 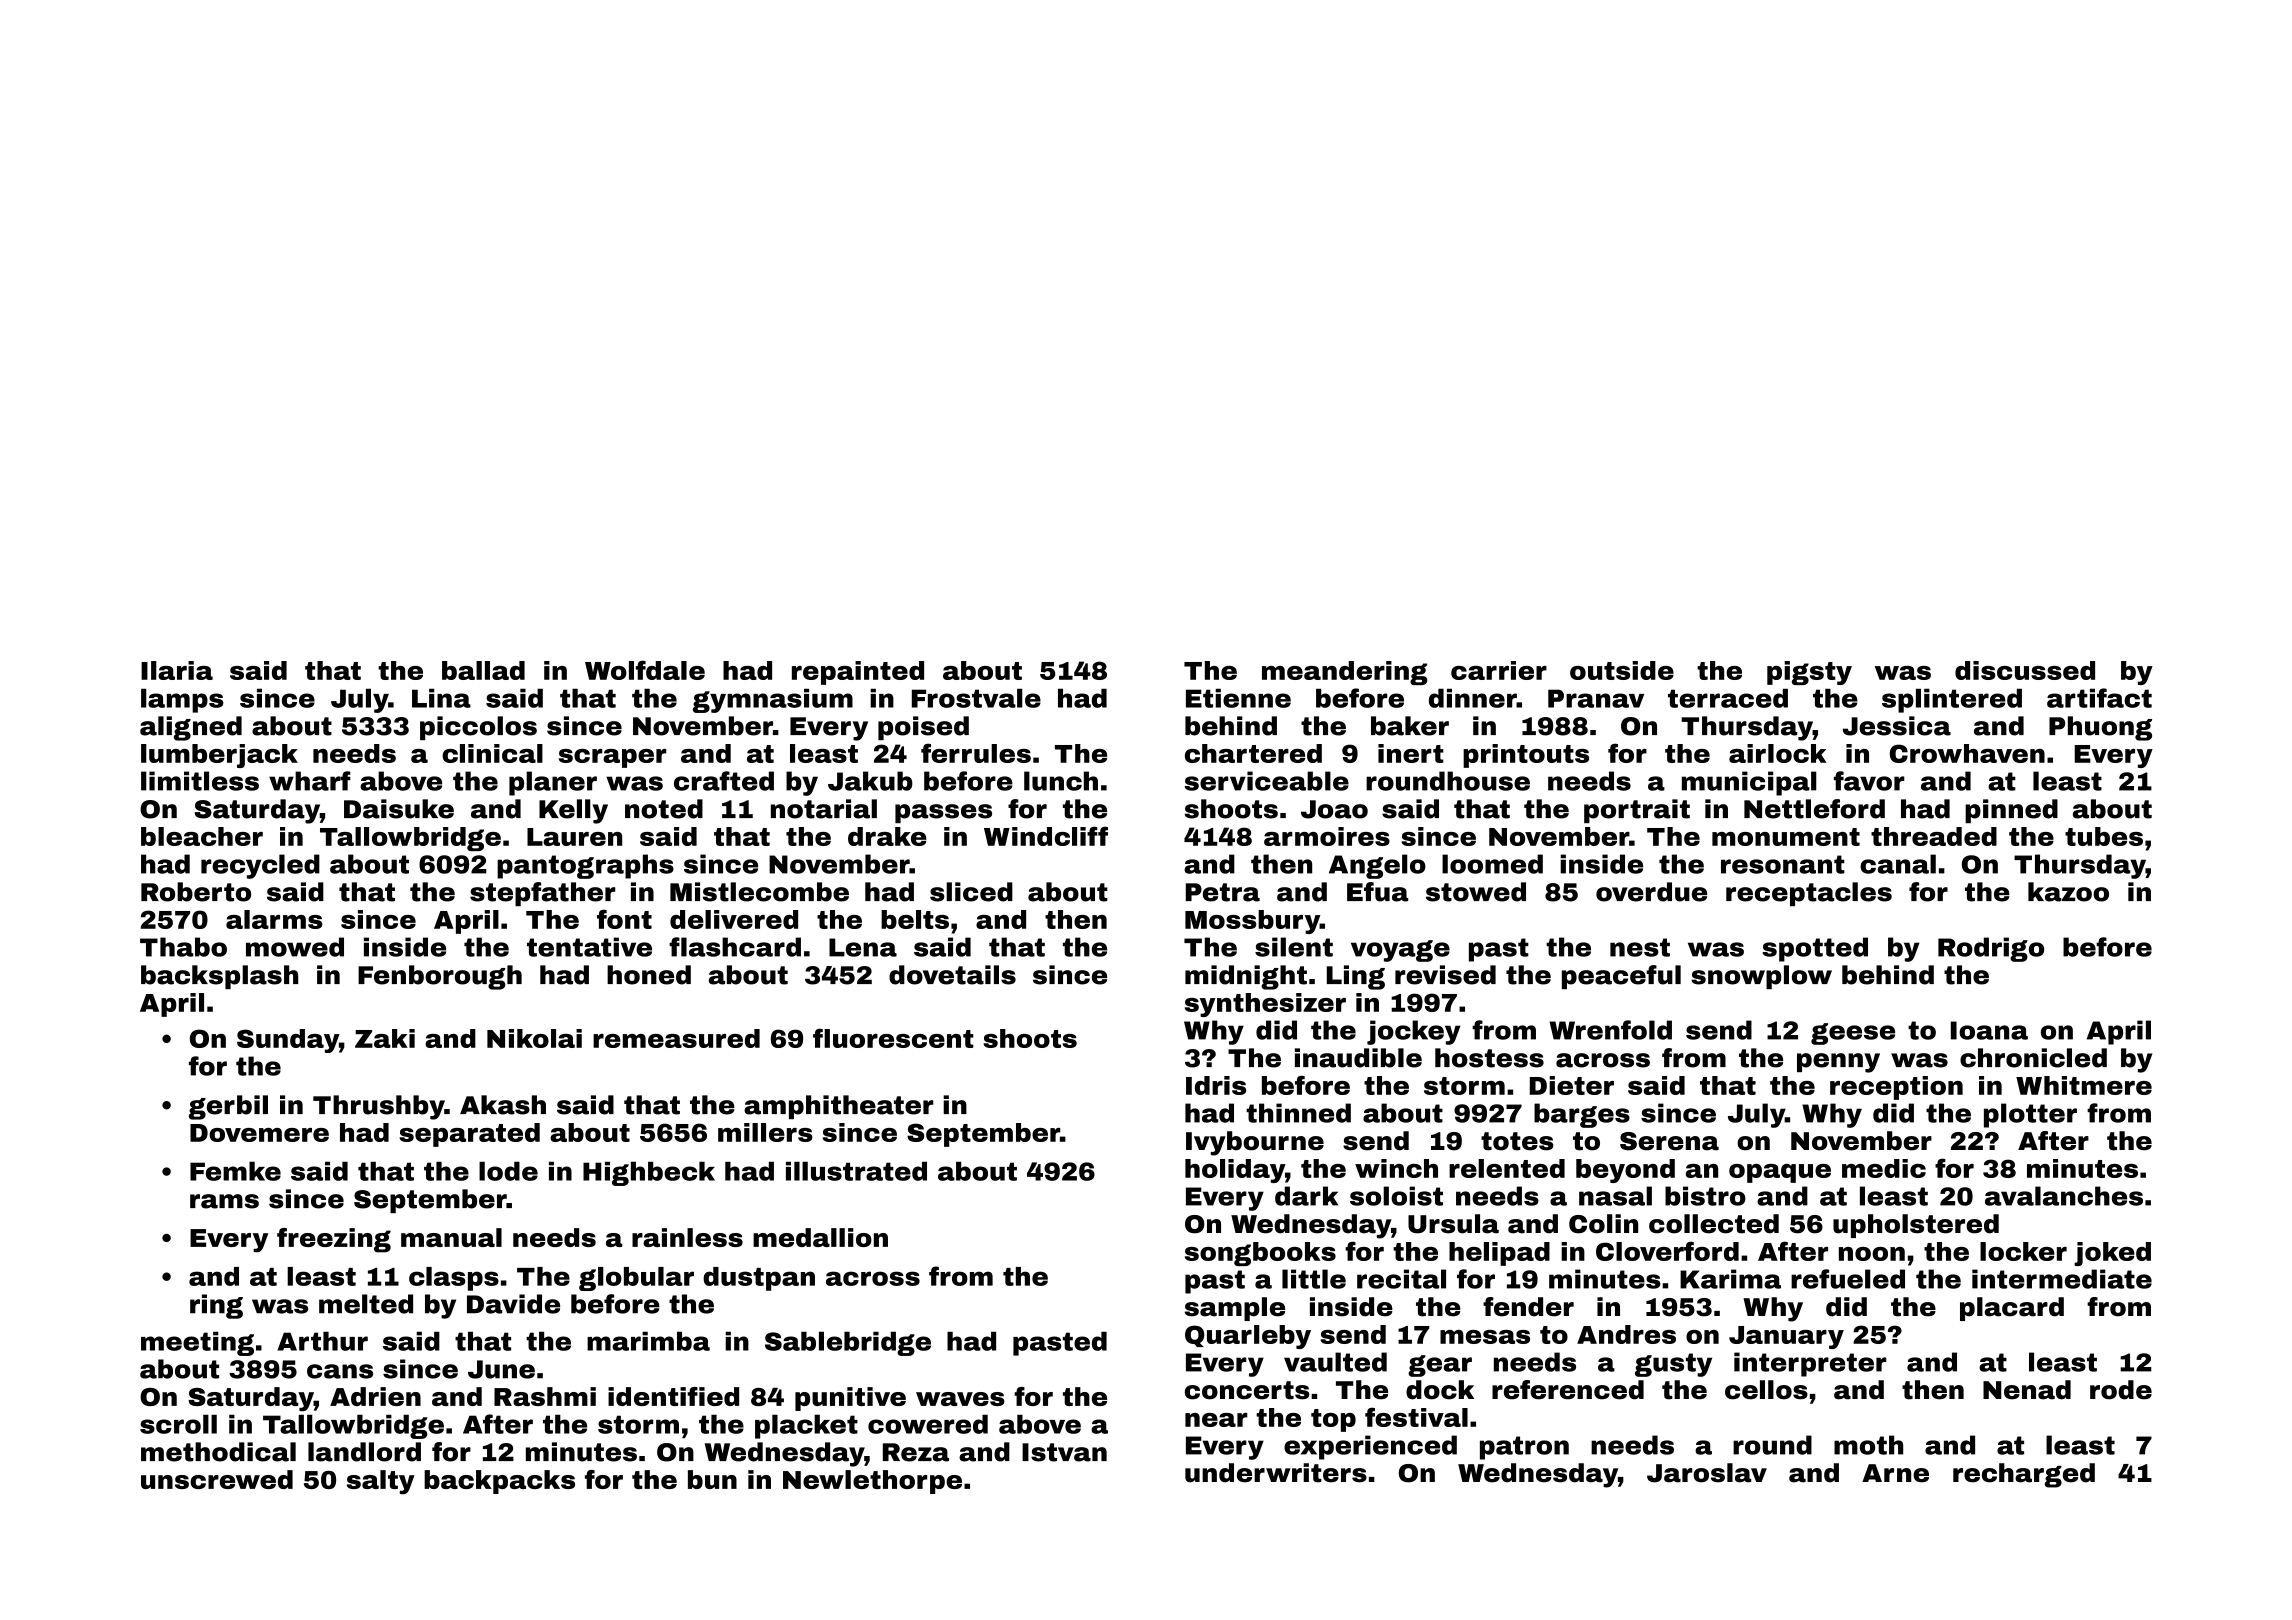 I want to click on pigsty, so click(x=1809, y=673).
